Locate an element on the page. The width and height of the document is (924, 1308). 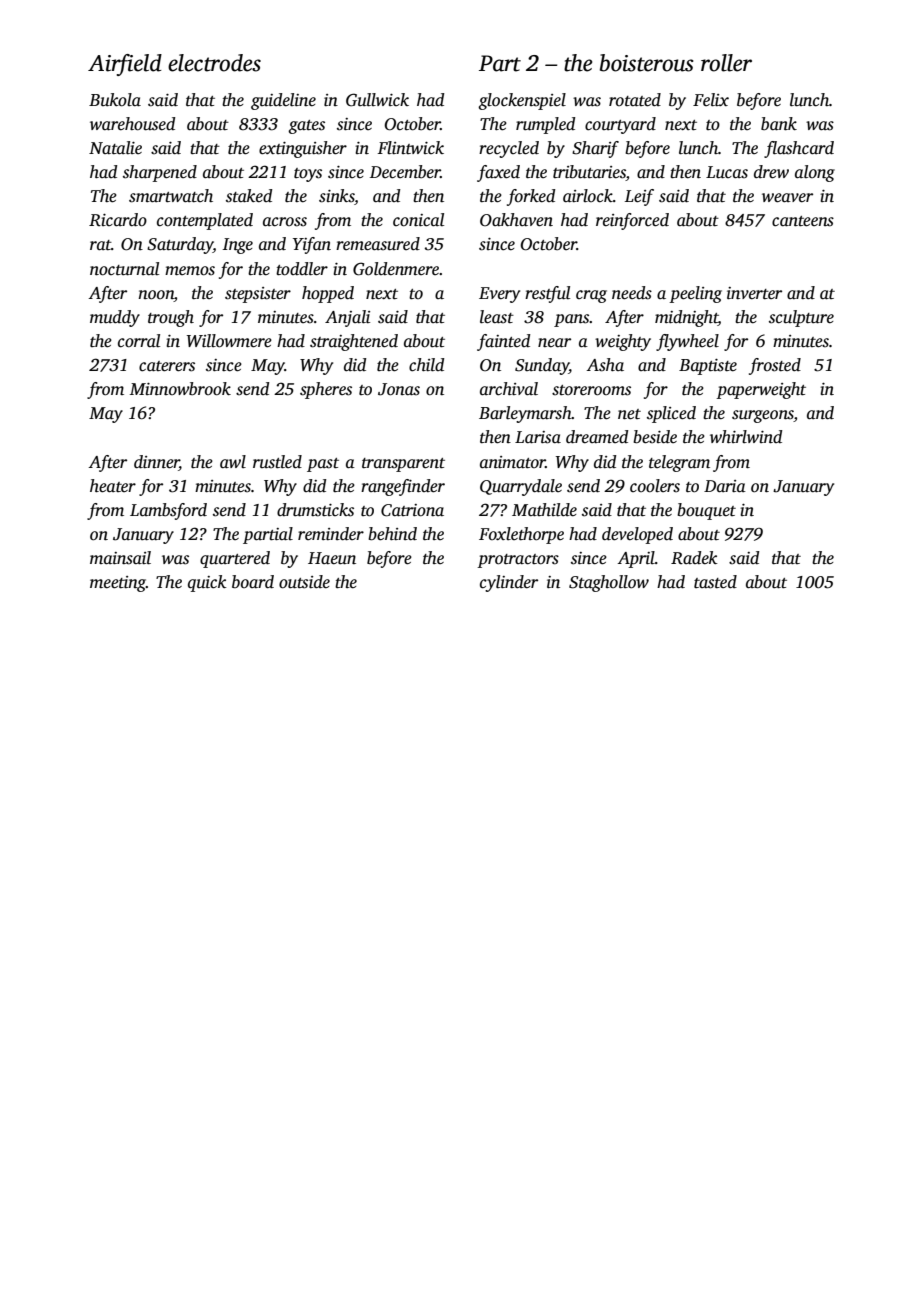
animator is located at coordinates (513, 462).
